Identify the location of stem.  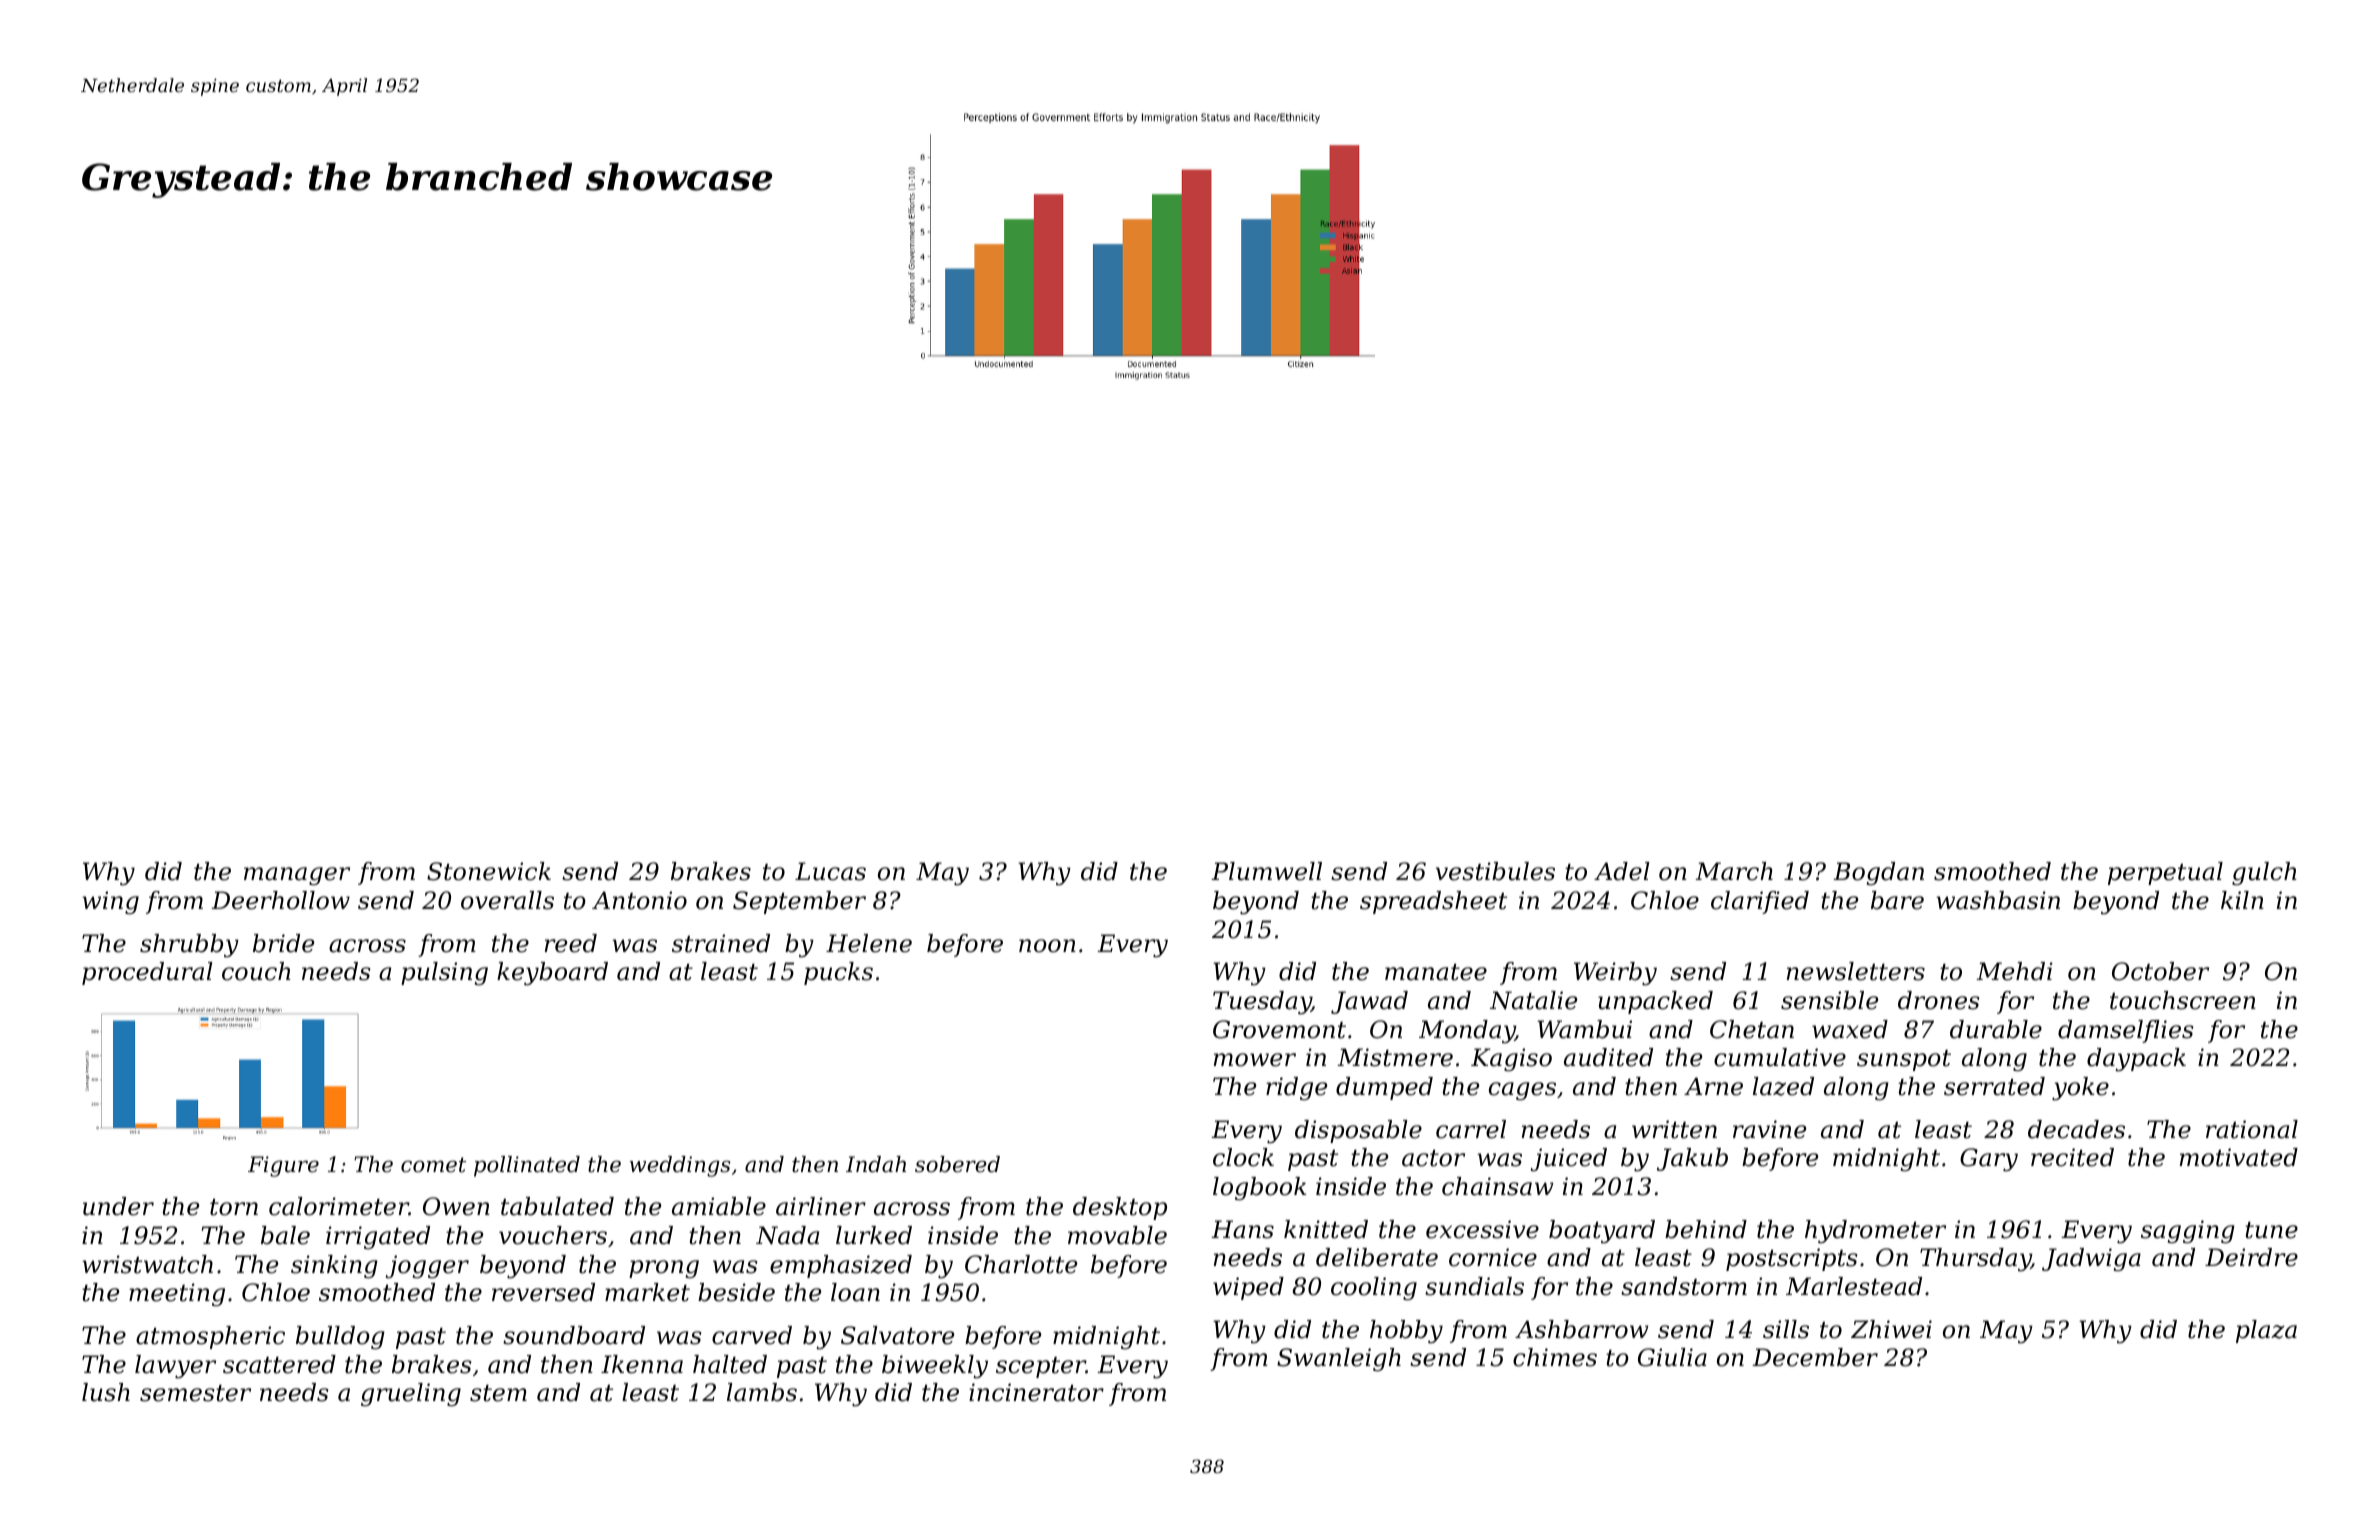
(498, 1393).
